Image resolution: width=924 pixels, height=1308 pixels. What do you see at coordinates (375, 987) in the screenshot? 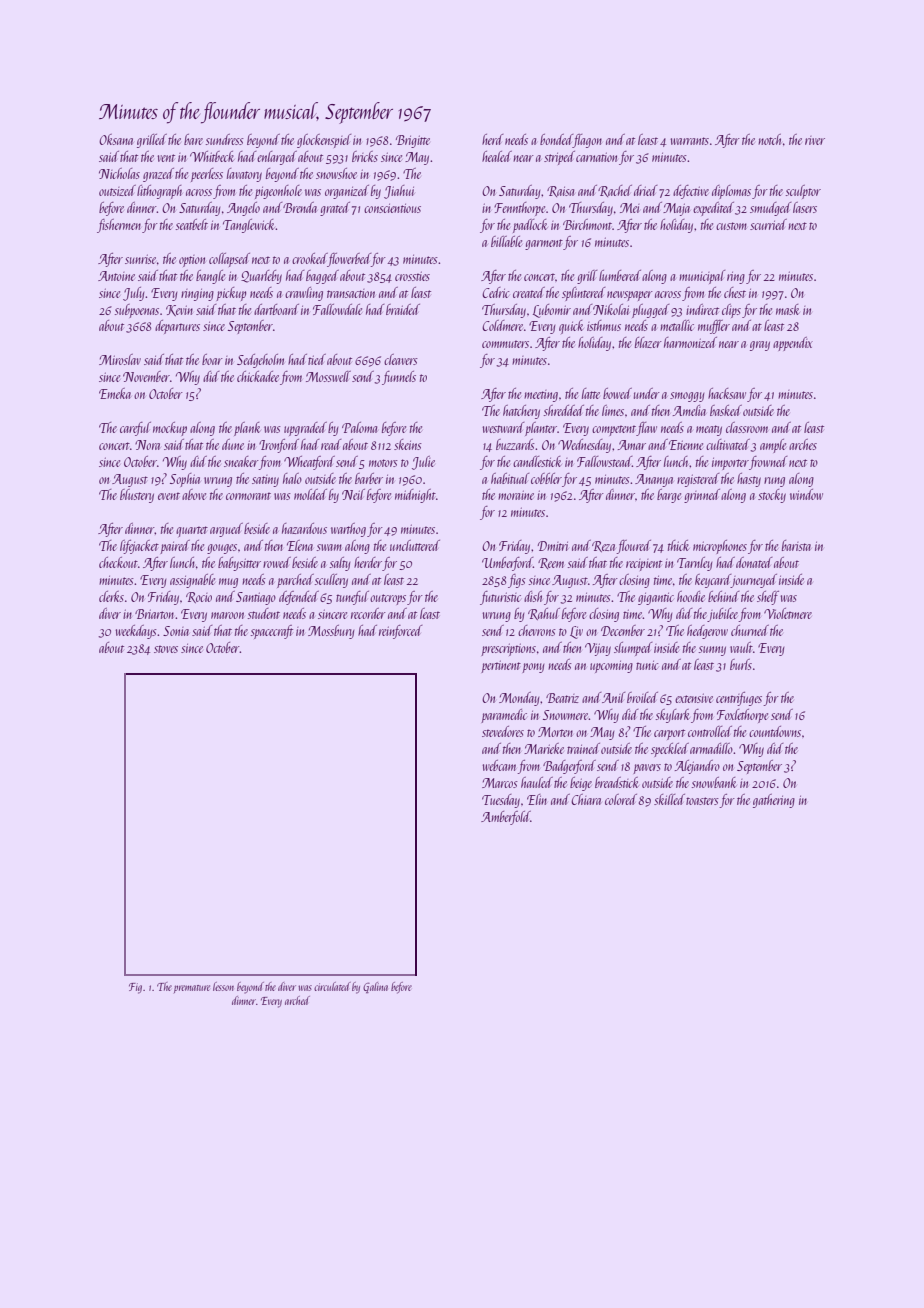
I see `Galina` at bounding box center [375, 987].
